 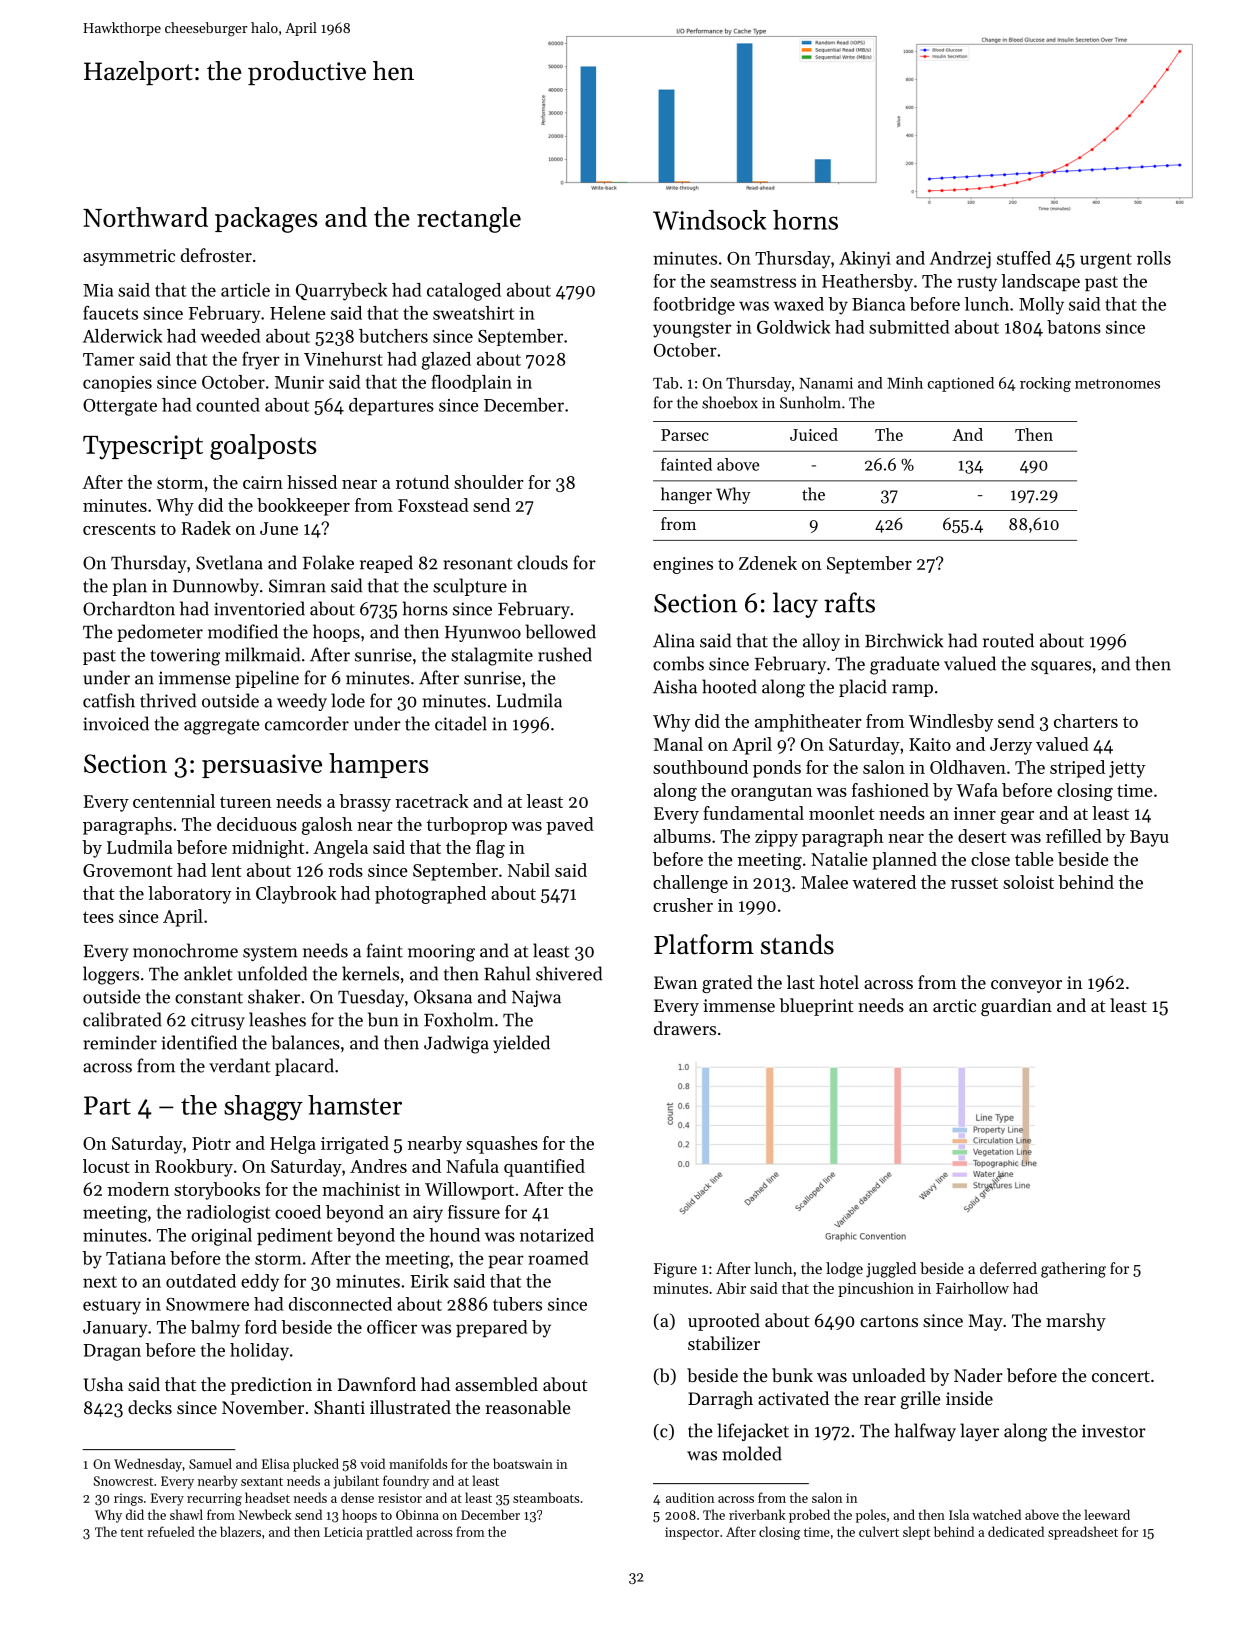 What do you see at coordinates (1045, 384) in the screenshot?
I see `rocking` at bounding box center [1045, 384].
